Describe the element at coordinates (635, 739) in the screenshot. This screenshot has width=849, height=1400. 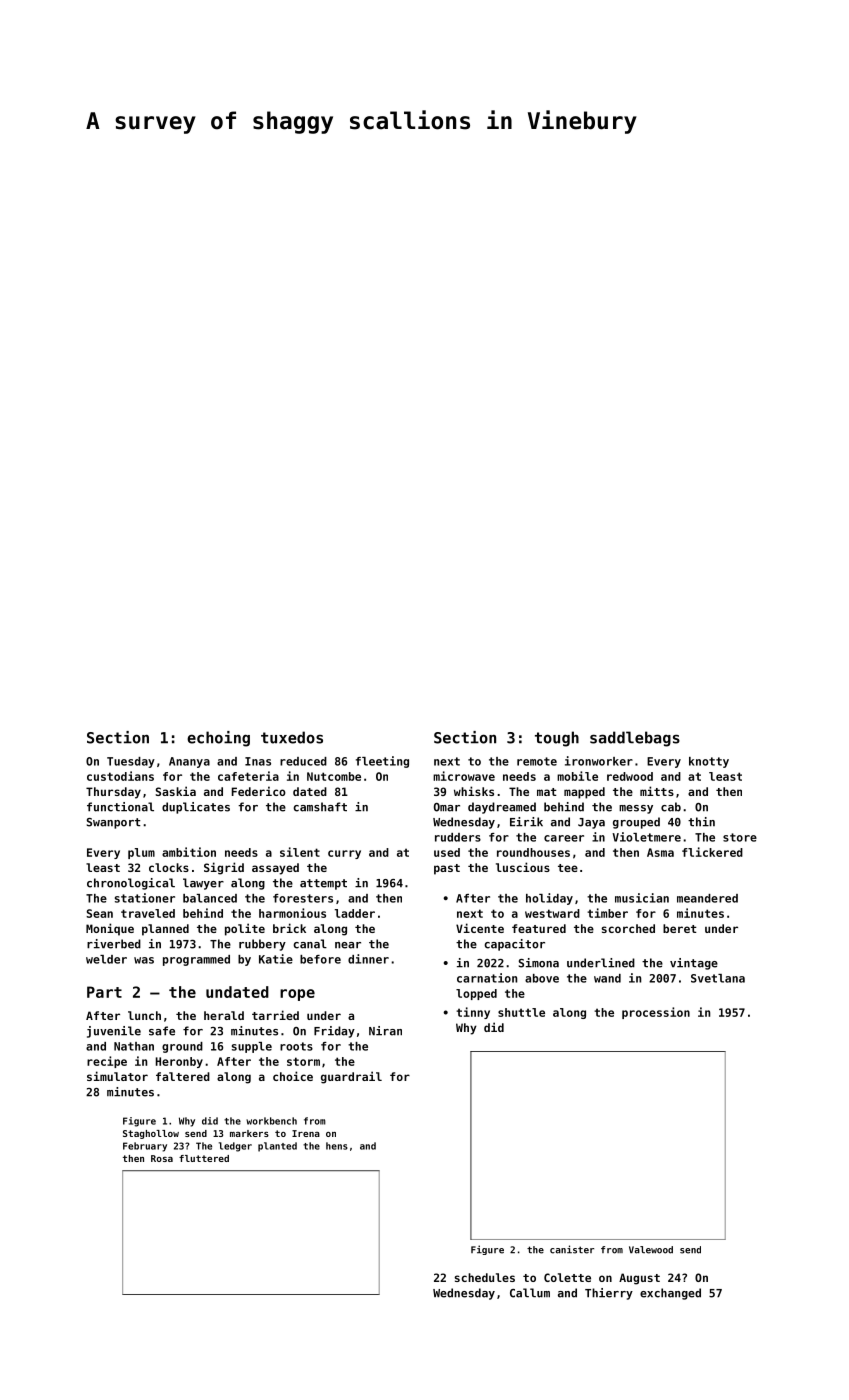
I see `saddlebags` at that location.
